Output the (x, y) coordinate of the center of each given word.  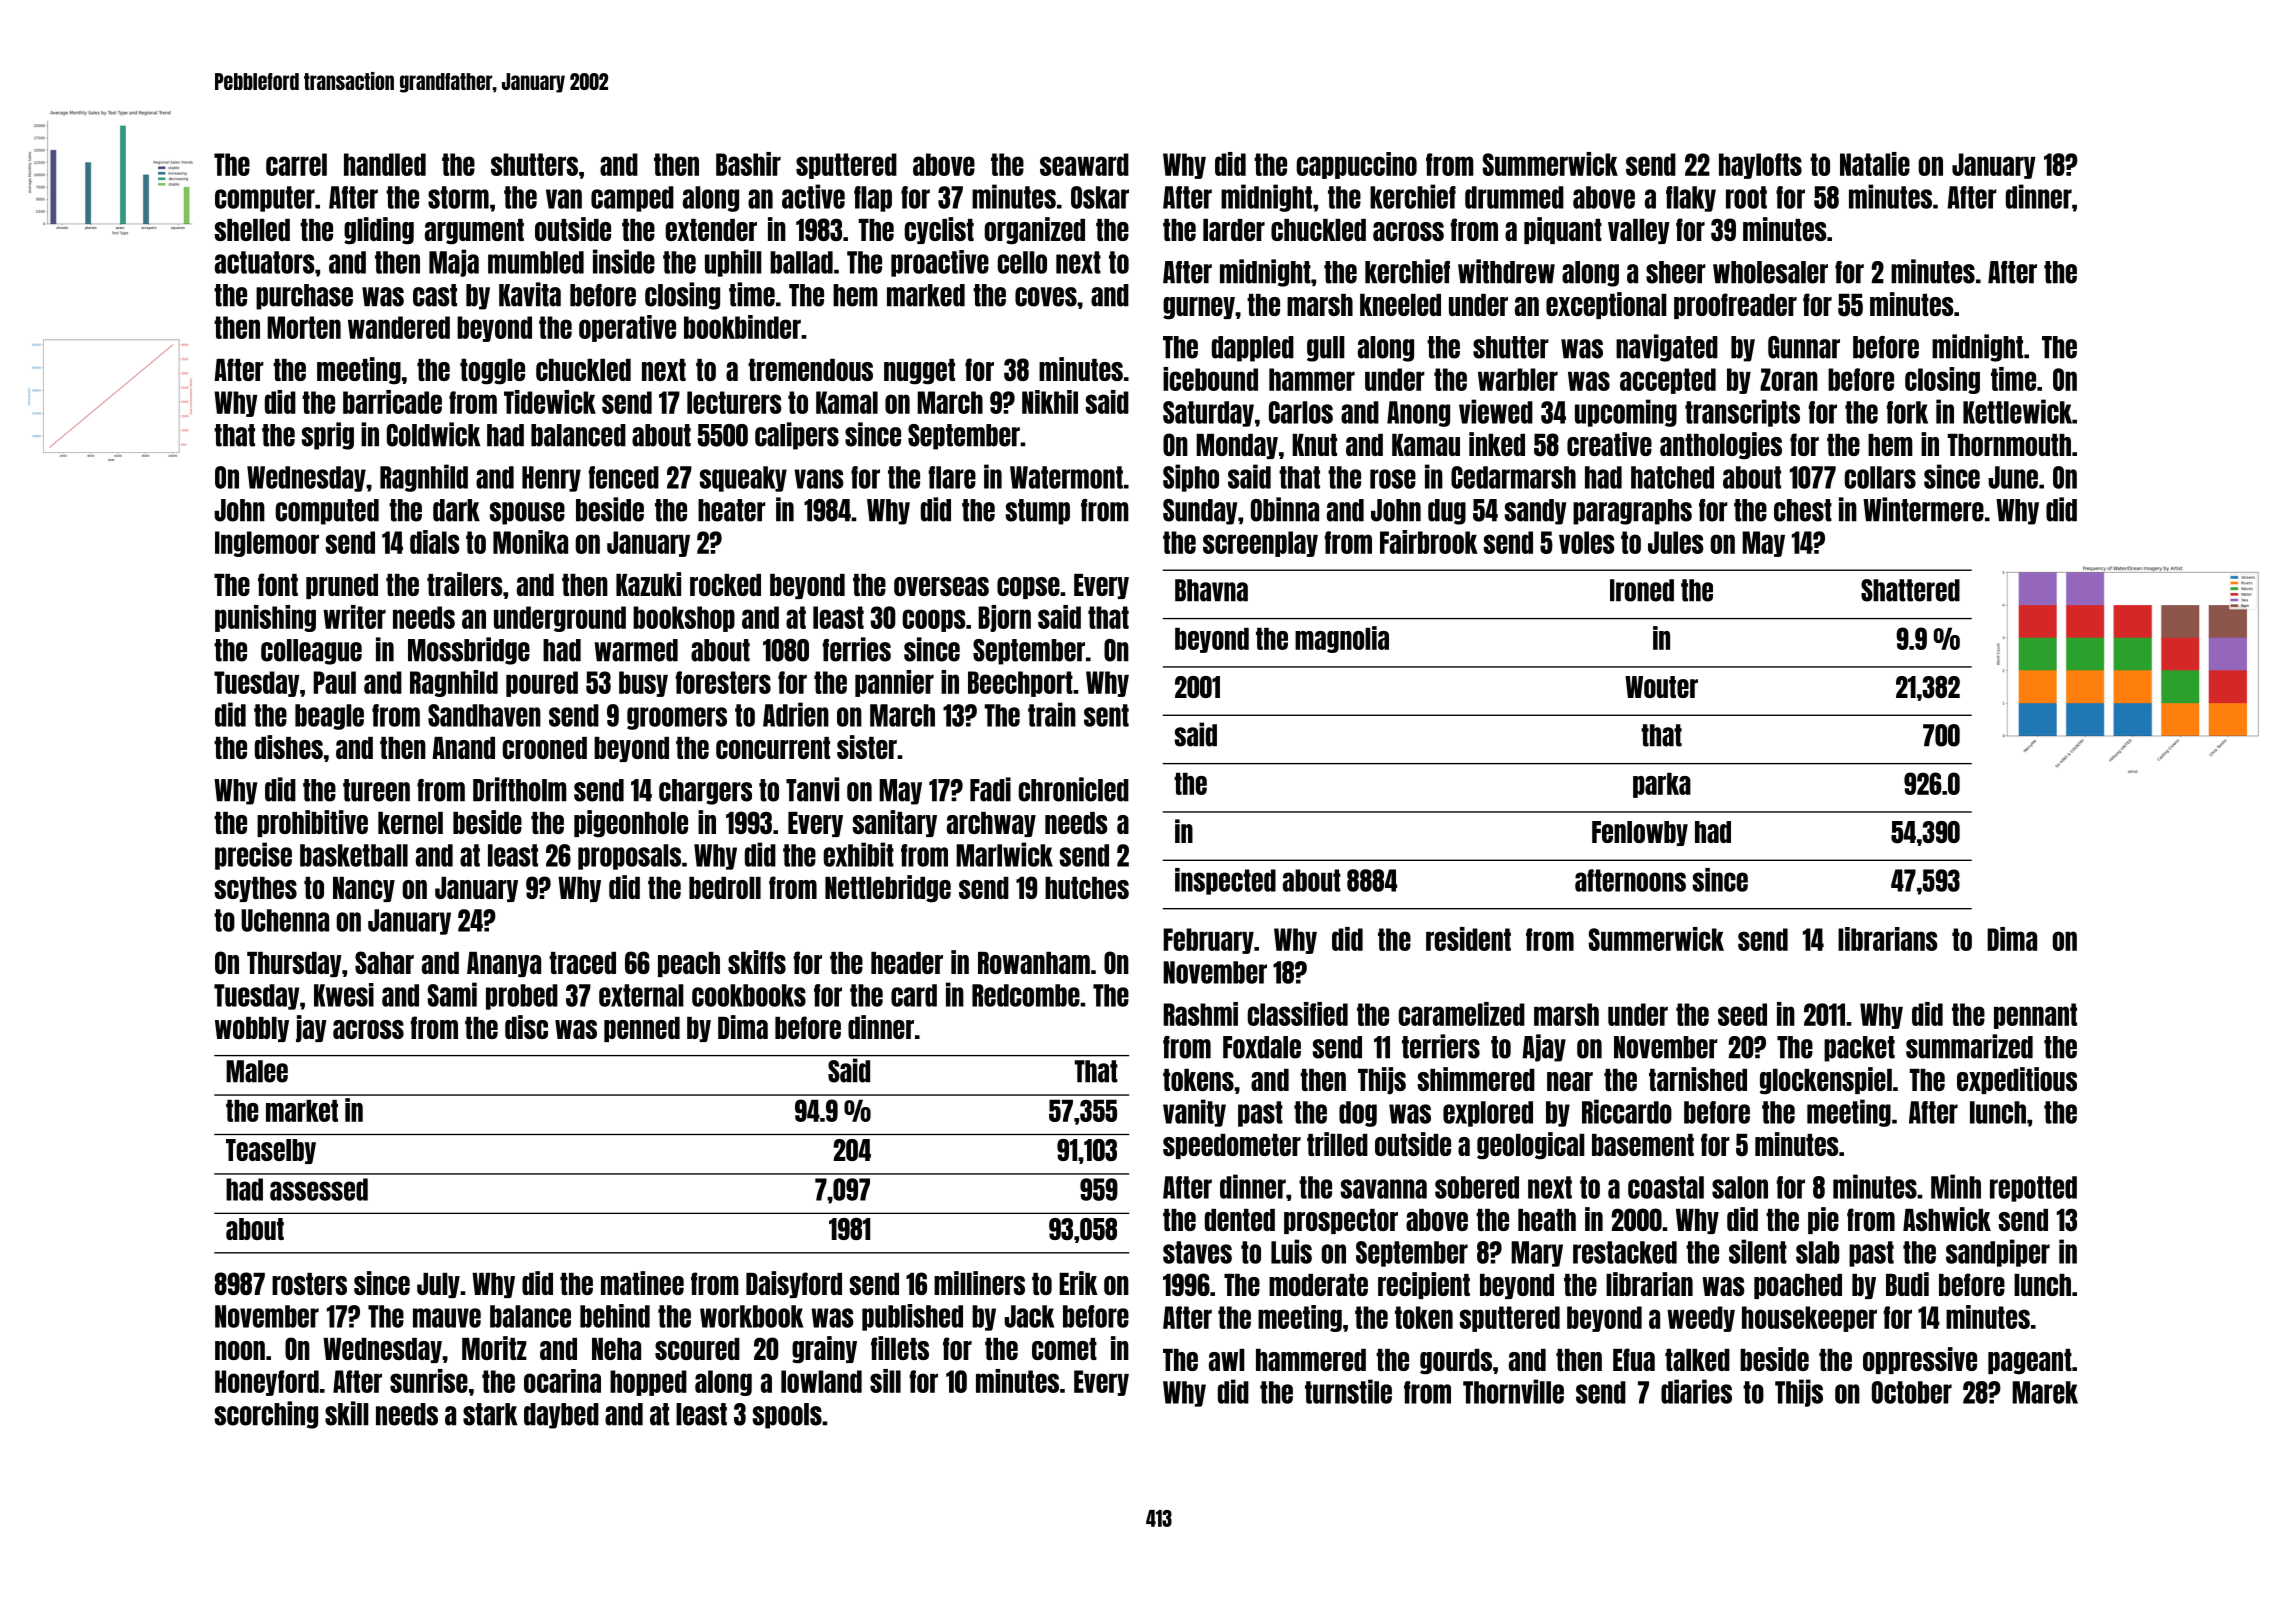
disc (526, 1027)
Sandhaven (484, 715)
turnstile (1348, 1391)
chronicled (1073, 789)
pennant (2035, 1016)
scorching (266, 1415)
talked (1697, 1360)
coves (1046, 297)
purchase (304, 297)
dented (1240, 1220)
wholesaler (1770, 272)
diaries (1696, 1391)
